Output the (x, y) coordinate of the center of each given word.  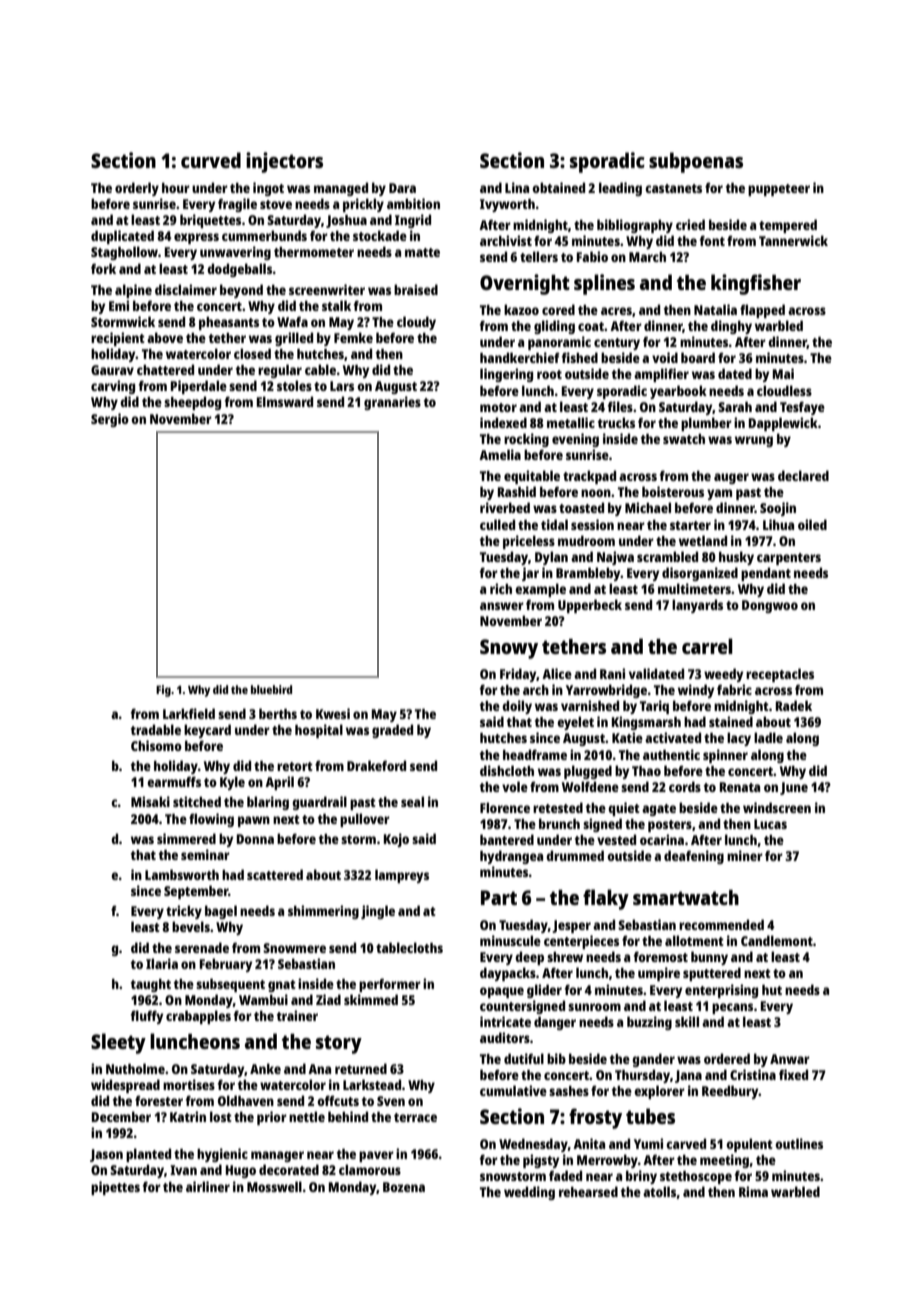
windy (696, 691)
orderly (137, 189)
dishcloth (507, 770)
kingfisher (756, 284)
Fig (163, 691)
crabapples (198, 1017)
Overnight (525, 284)
